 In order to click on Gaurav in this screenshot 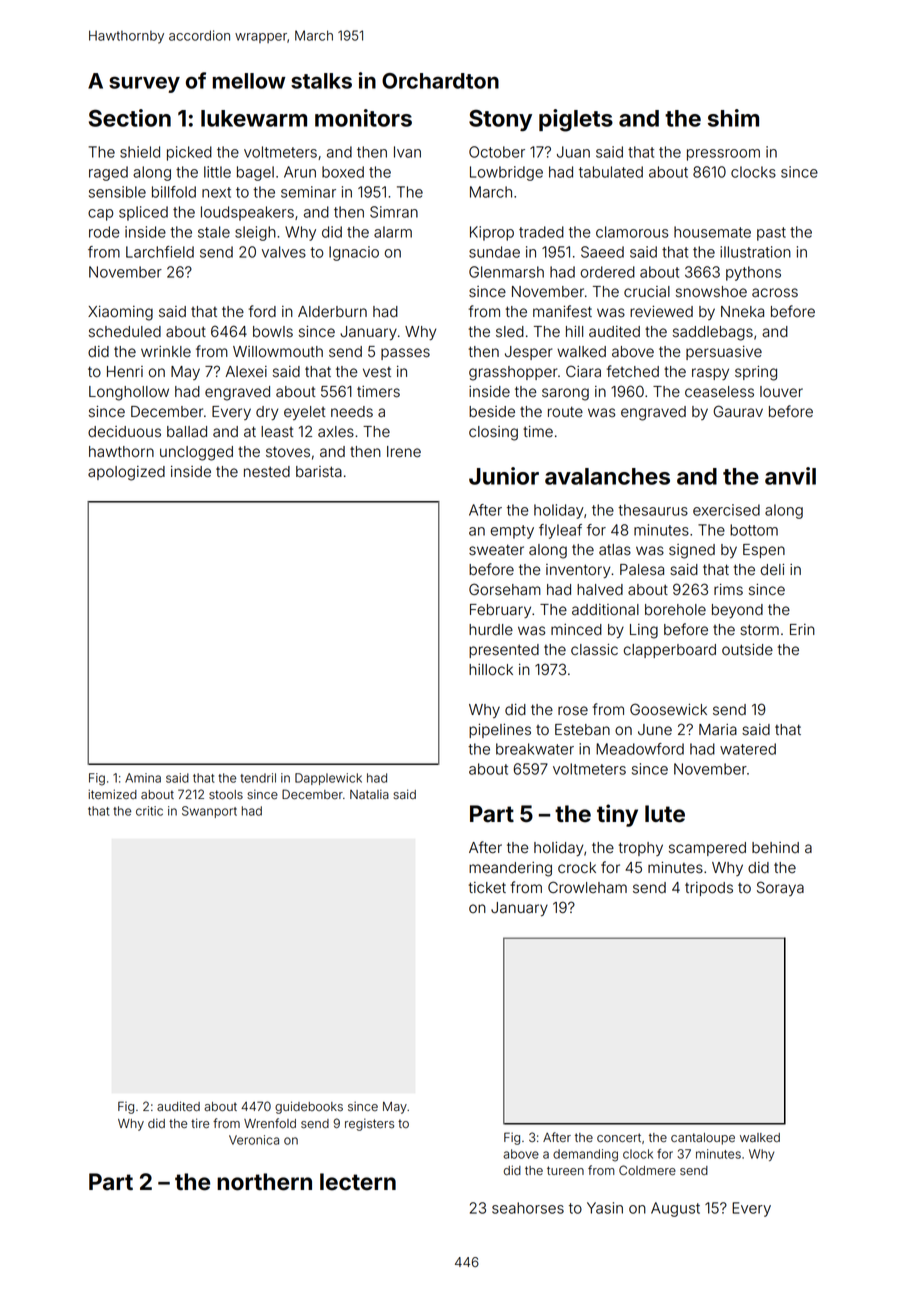, I will do `click(738, 411)`.
